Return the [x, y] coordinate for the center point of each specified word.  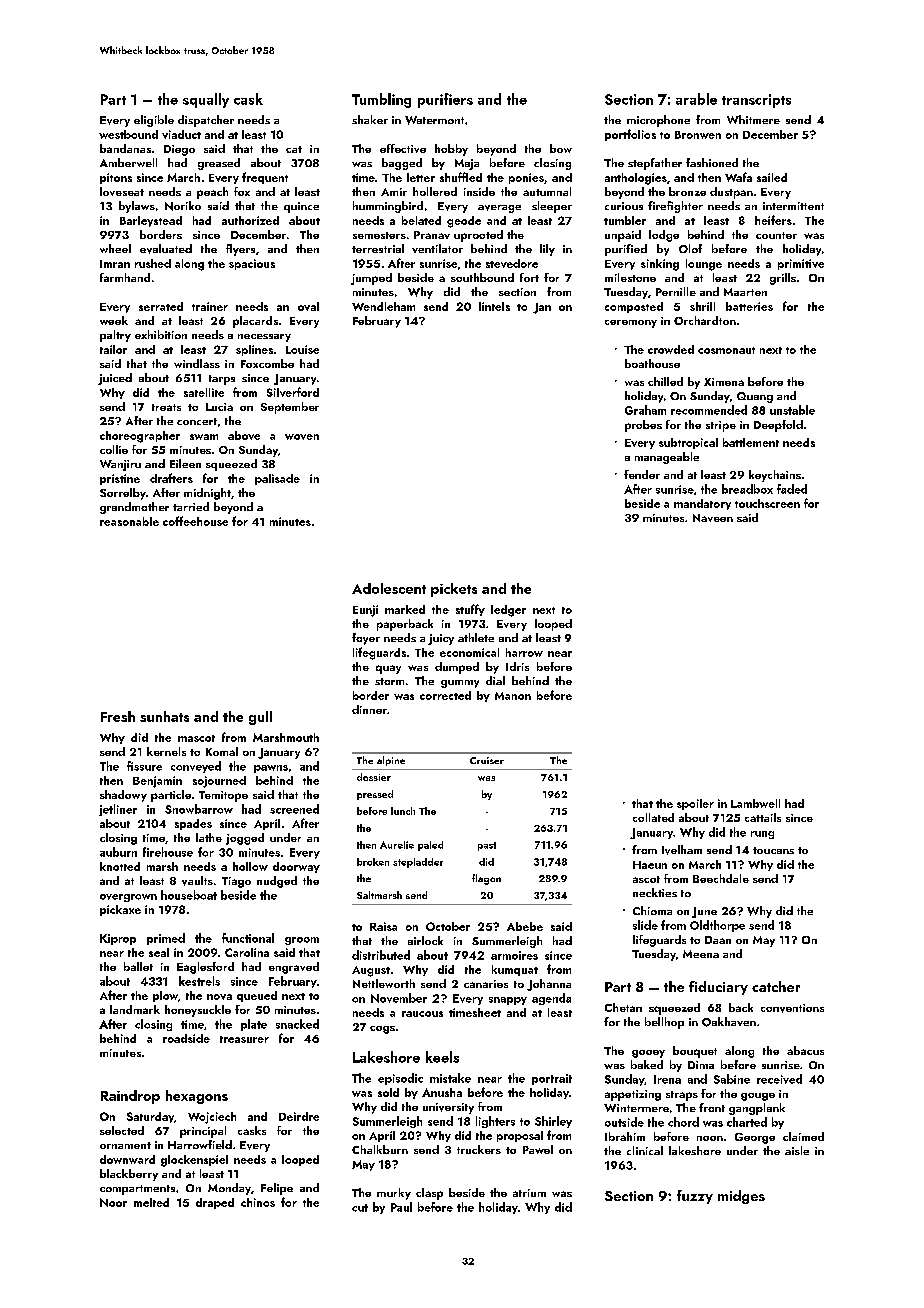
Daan [718, 940]
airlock [425, 940]
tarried [191, 506]
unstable [792, 410]
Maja [467, 164]
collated [653, 817]
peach [212, 193]
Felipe [277, 1189]
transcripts [756, 101]
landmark [135, 1009]
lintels [494, 306]
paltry [115, 336]
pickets [454, 590]
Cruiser [487, 760]
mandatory [702, 504]
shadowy [123, 796]
